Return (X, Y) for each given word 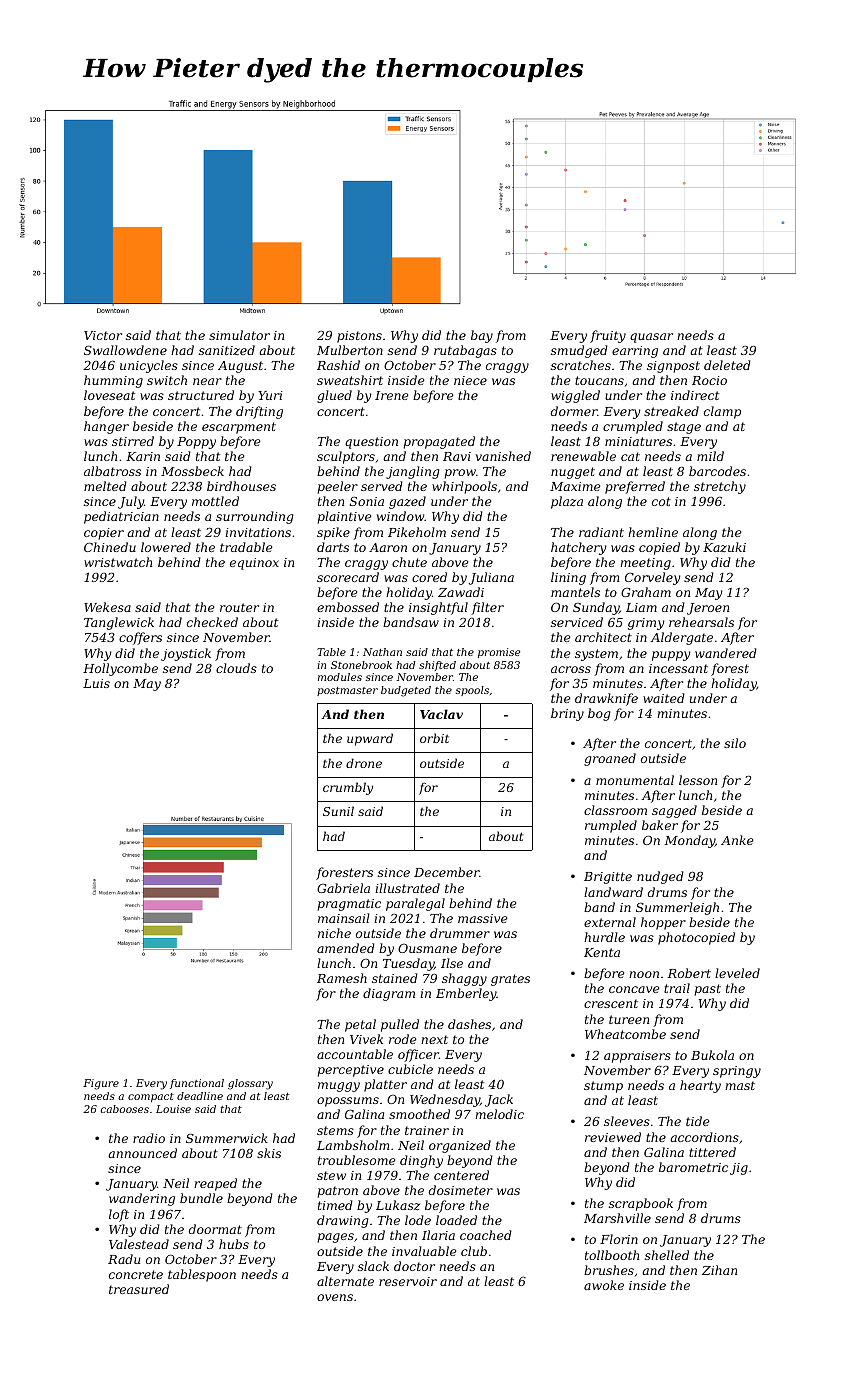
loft (119, 1215)
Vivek (366, 1039)
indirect (695, 395)
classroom (615, 810)
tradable (246, 547)
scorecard (348, 577)
